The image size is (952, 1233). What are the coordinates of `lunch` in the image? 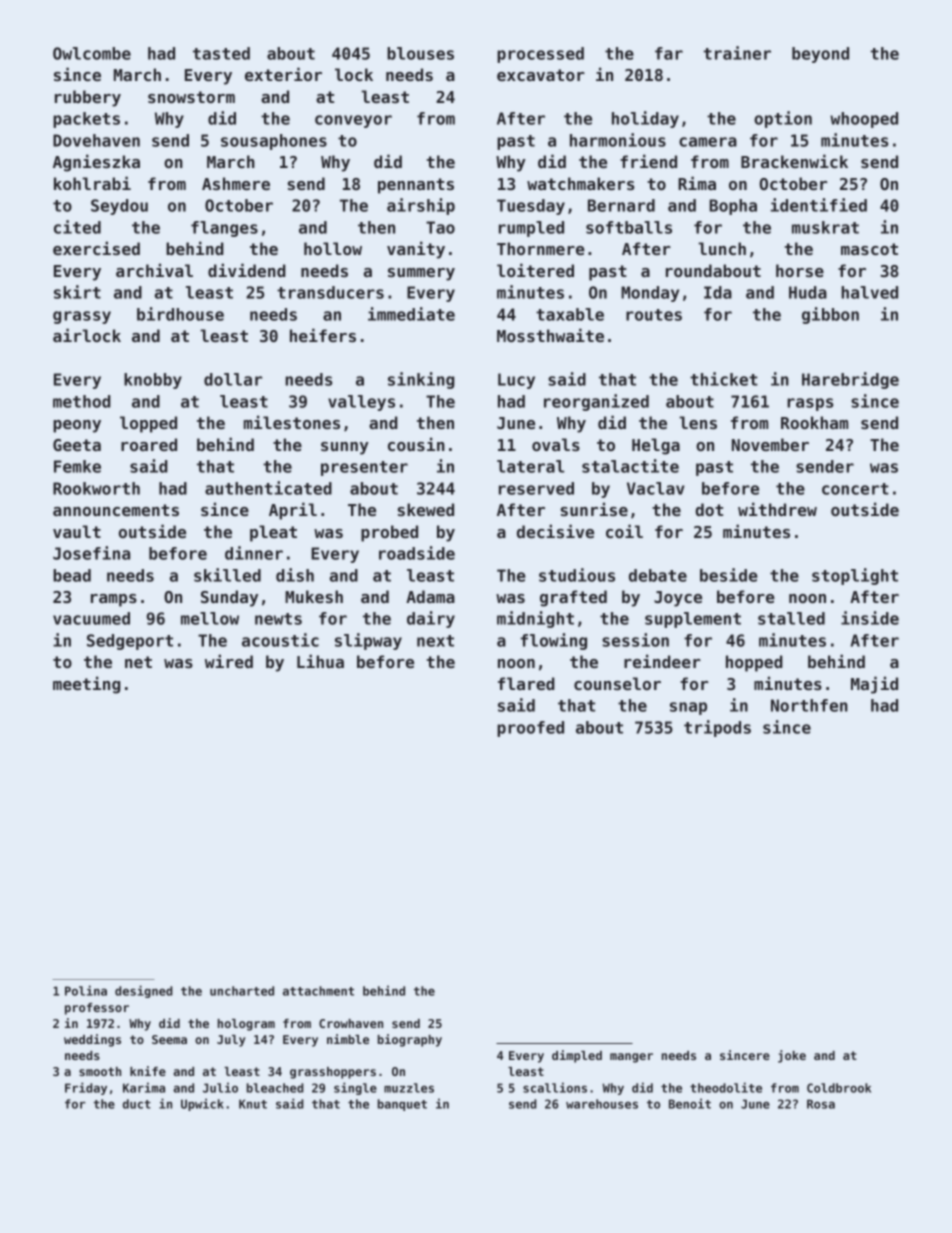 It's located at (722, 248).
